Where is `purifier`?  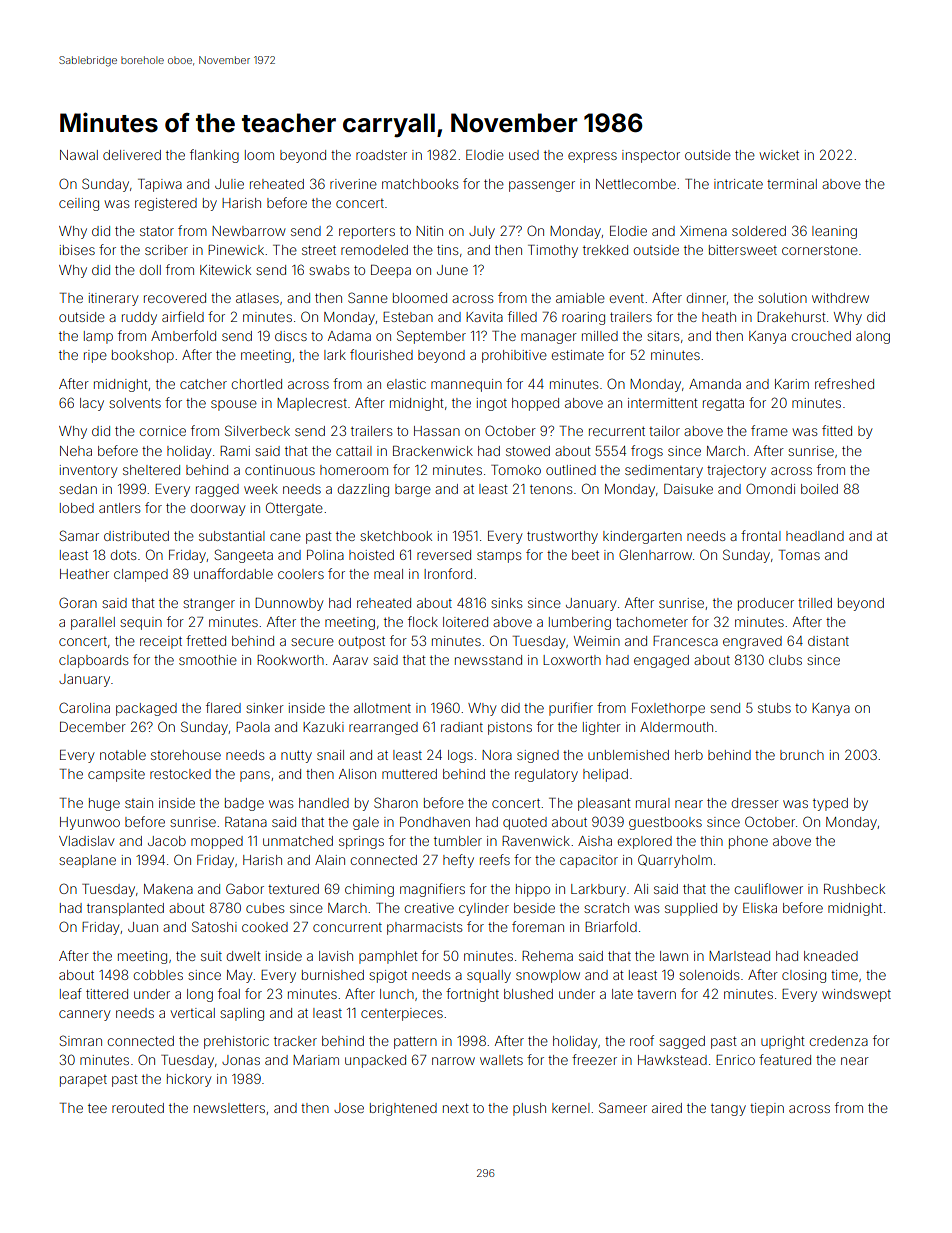
purifier is located at coordinates (571, 709).
